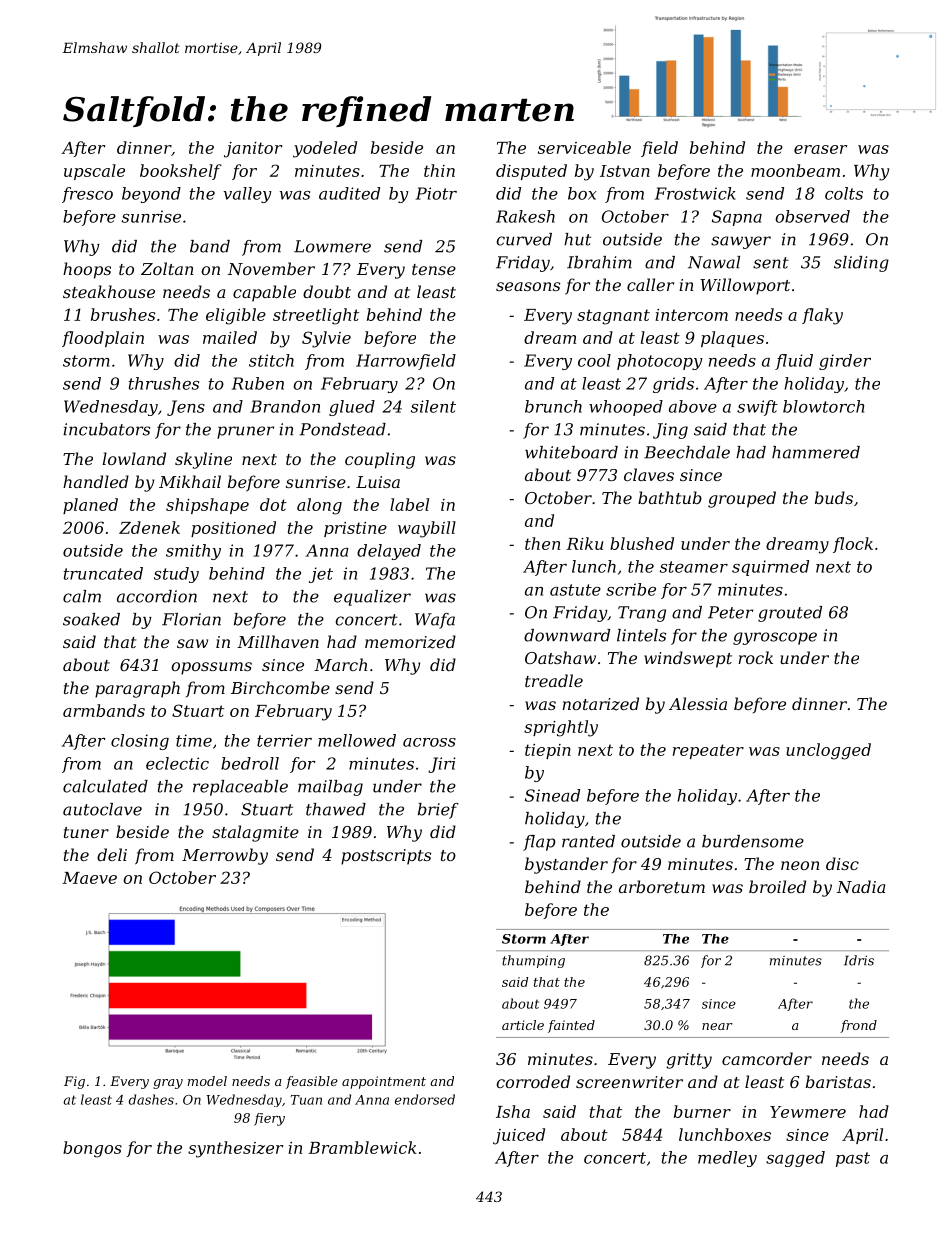 The image size is (952, 1233). Describe the element at coordinates (151, 195) in the screenshot. I see `beyond` at that location.
